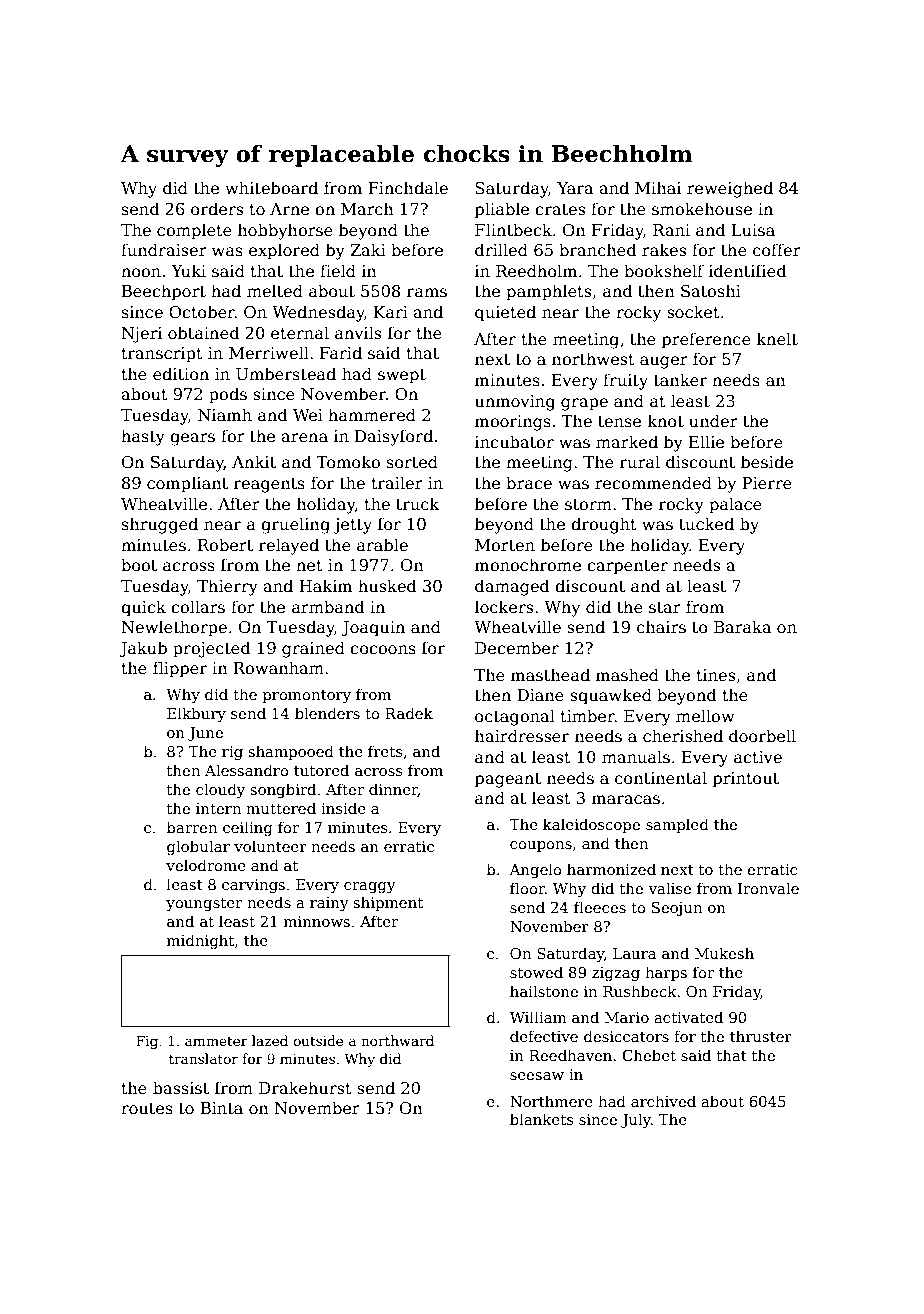 This screenshot has height=1314, width=924. What do you see at coordinates (289, 209) in the screenshot?
I see `Arne` at bounding box center [289, 209].
